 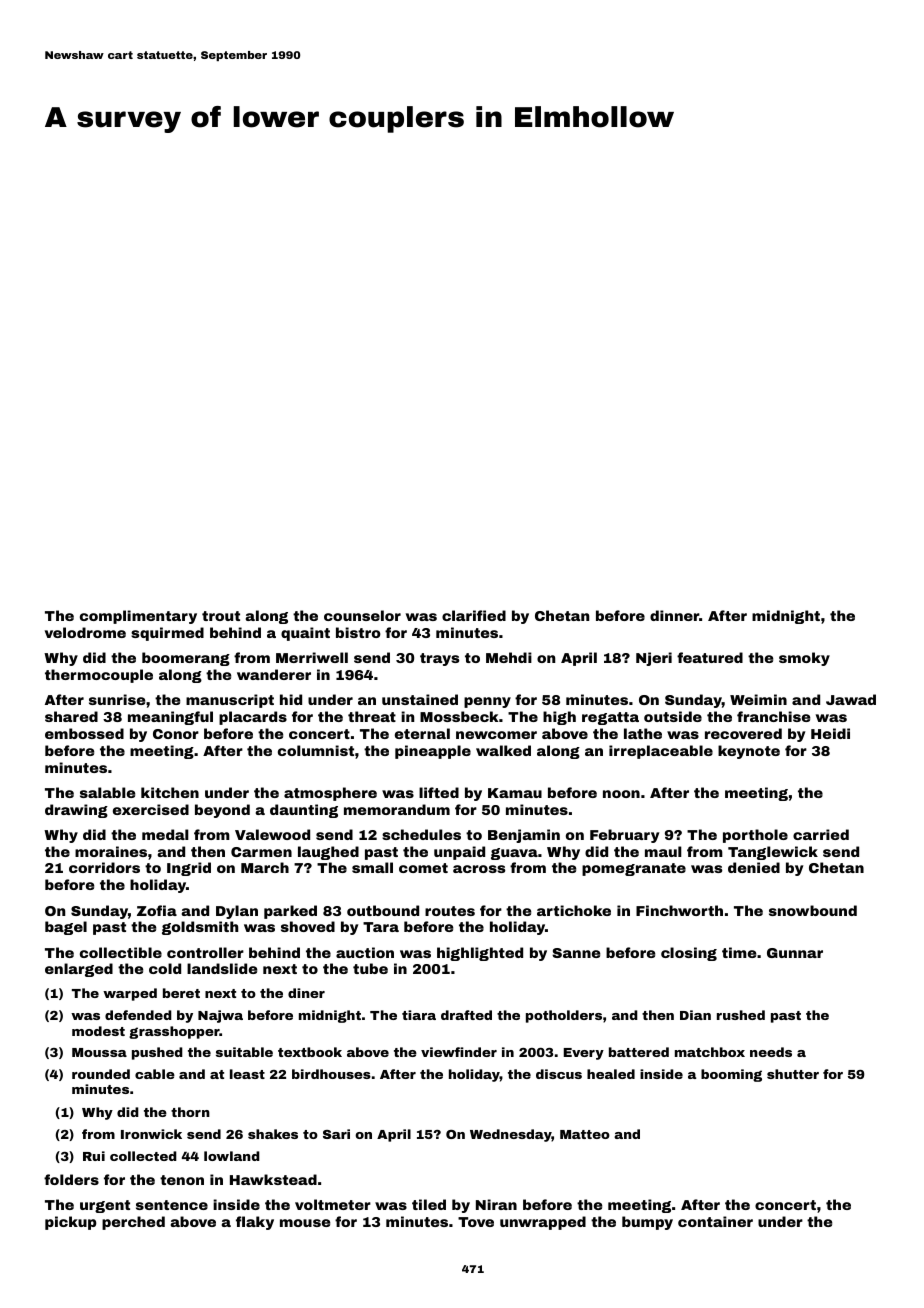 What do you see at coordinates (795, 953) in the page?
I see `Gunnar` at bounding box center [795, 953].
